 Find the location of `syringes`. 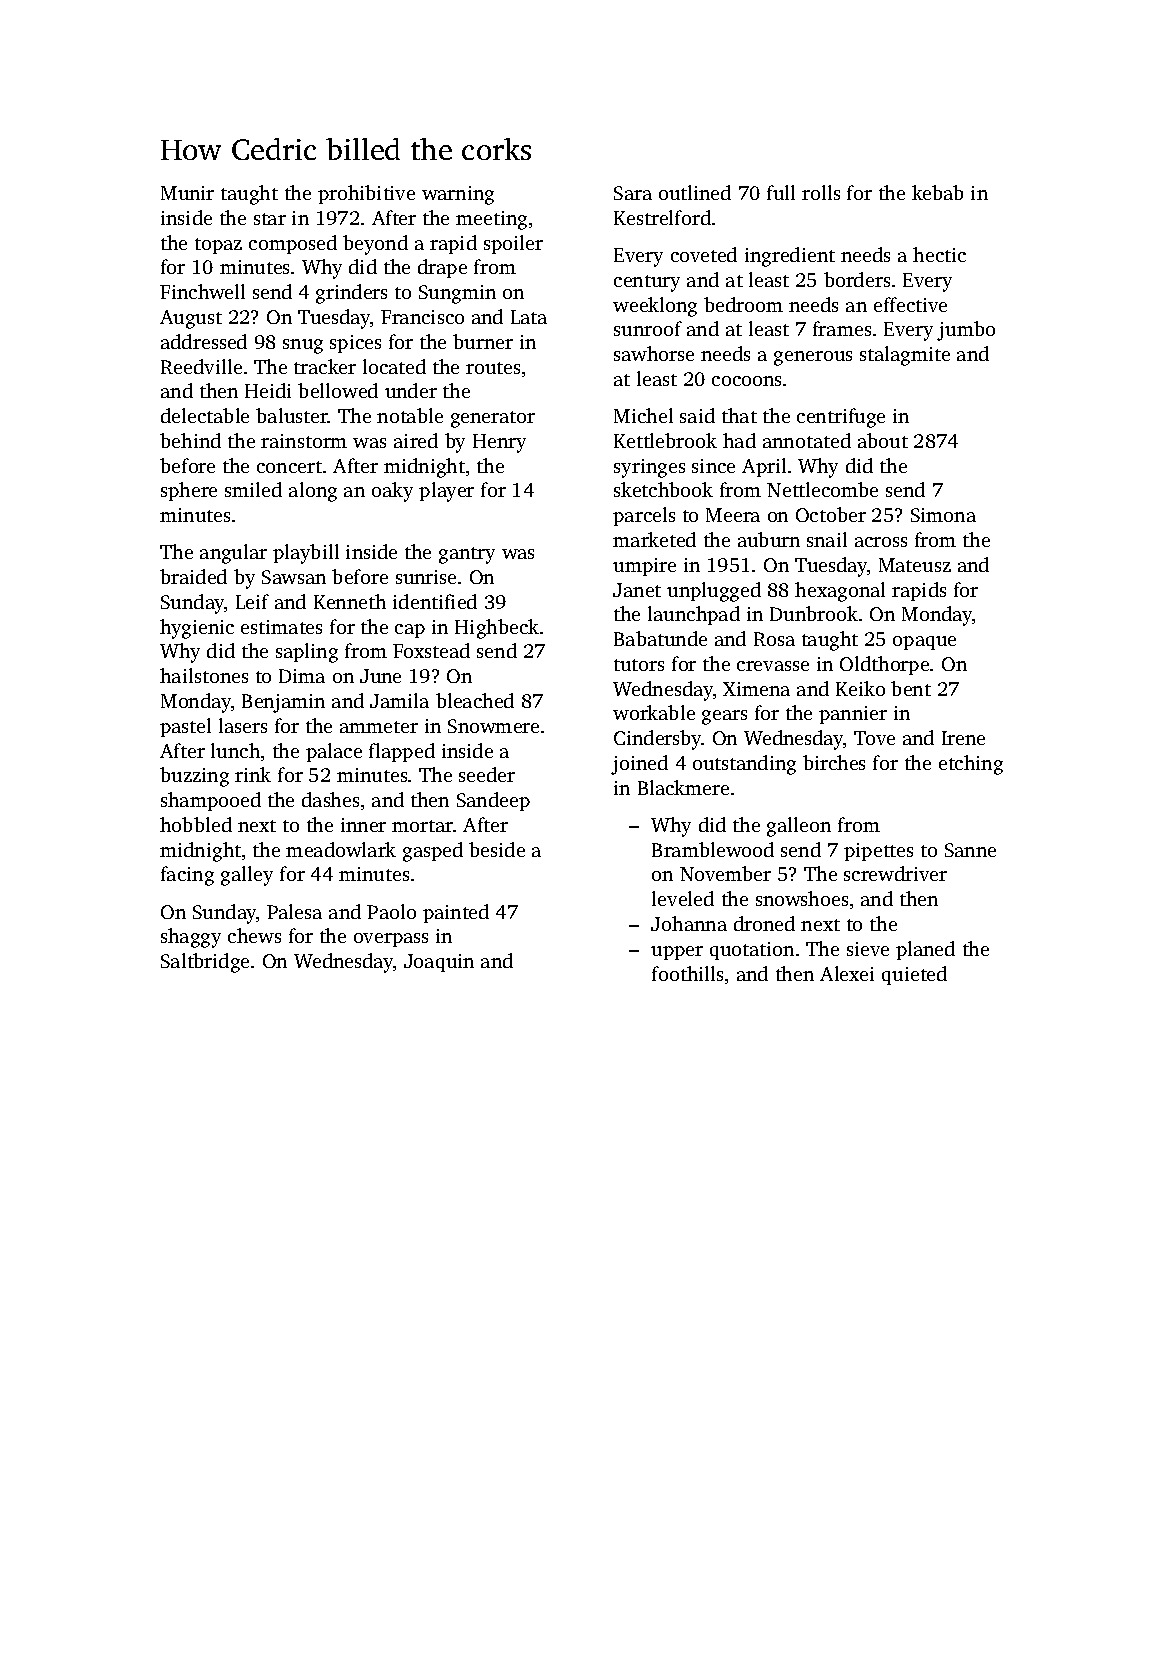

syringes is located at coordinates (649, 468).
